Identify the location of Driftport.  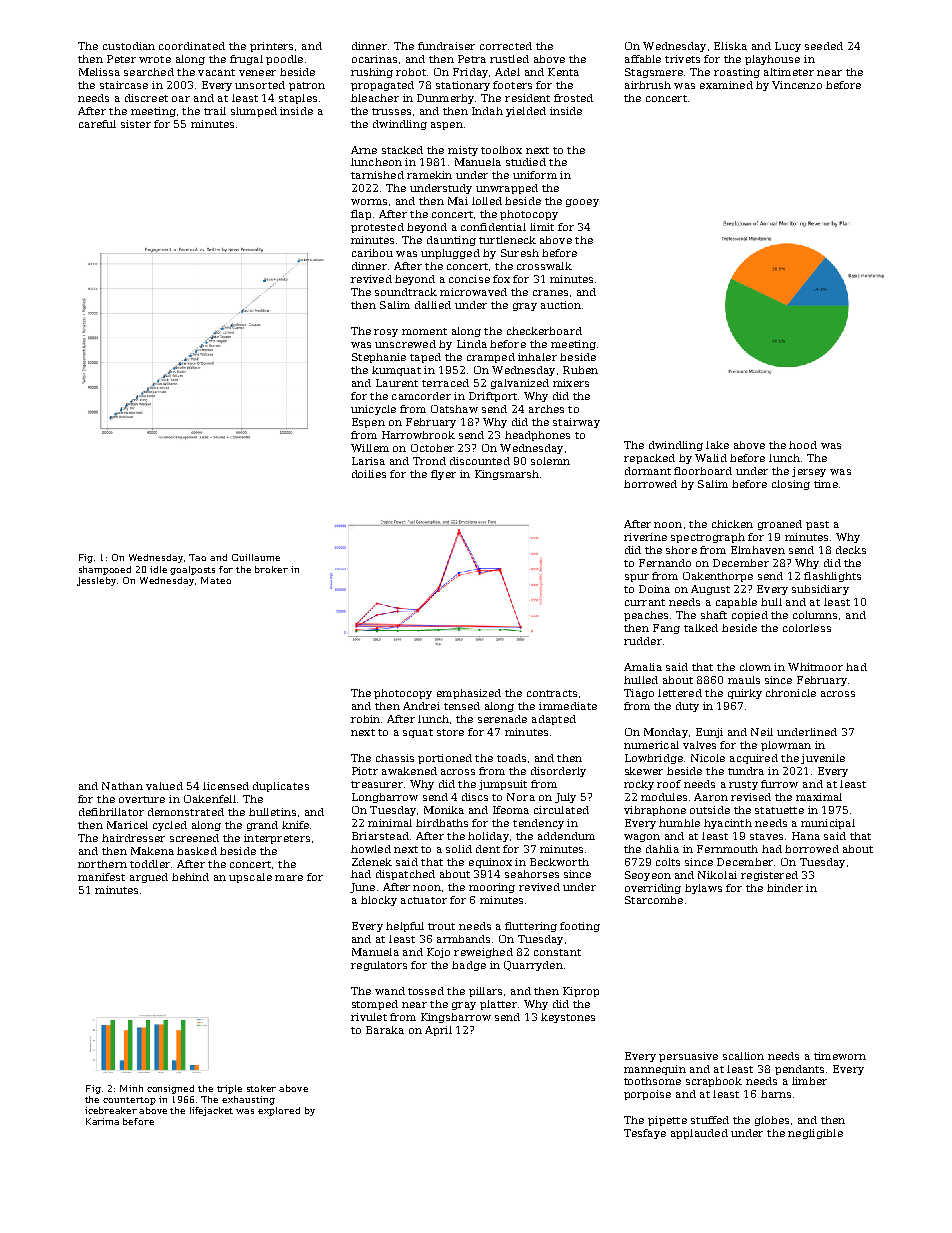
(493, 397).
